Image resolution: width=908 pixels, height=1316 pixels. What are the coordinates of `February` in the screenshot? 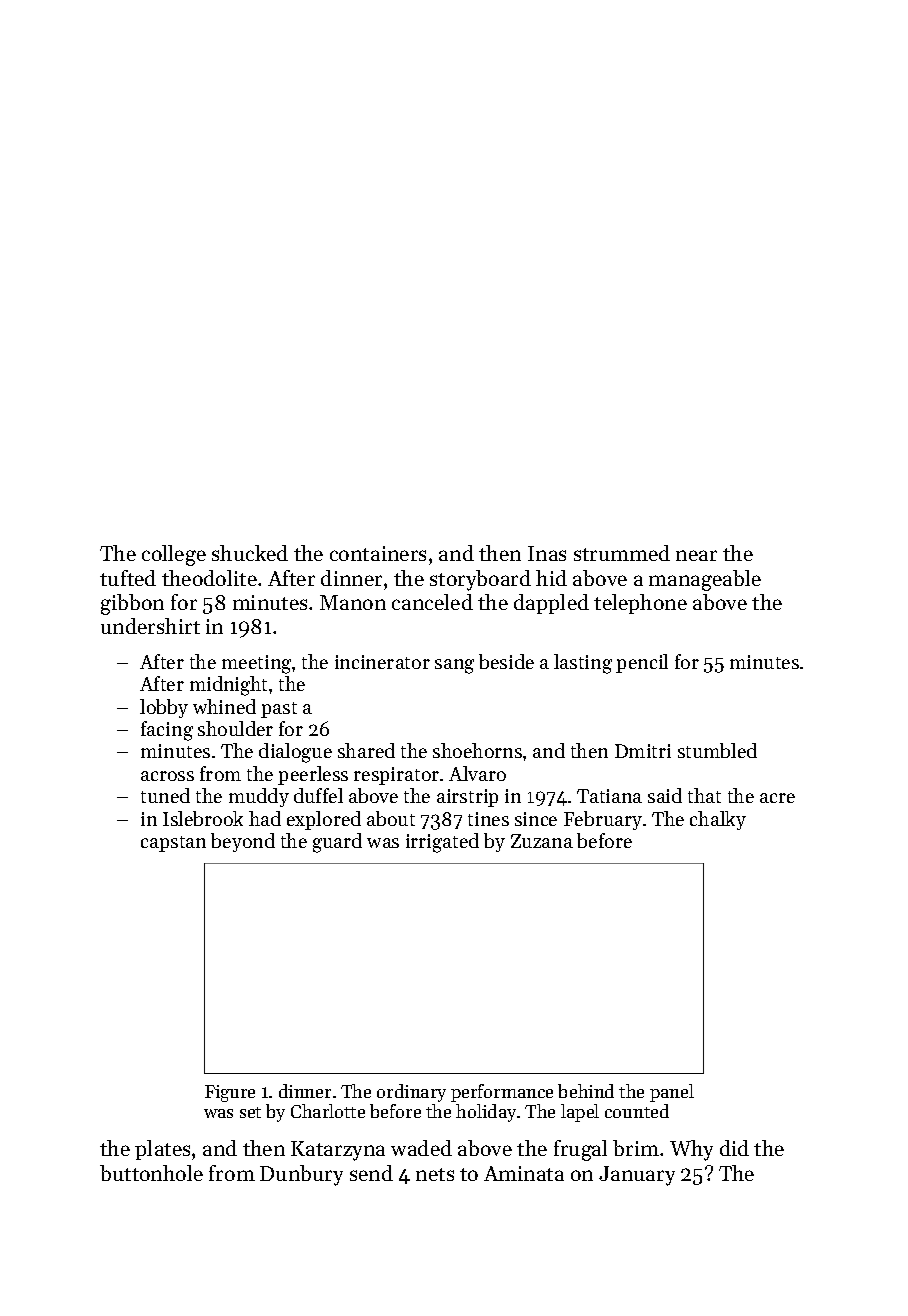 It's located at (603, 820).
